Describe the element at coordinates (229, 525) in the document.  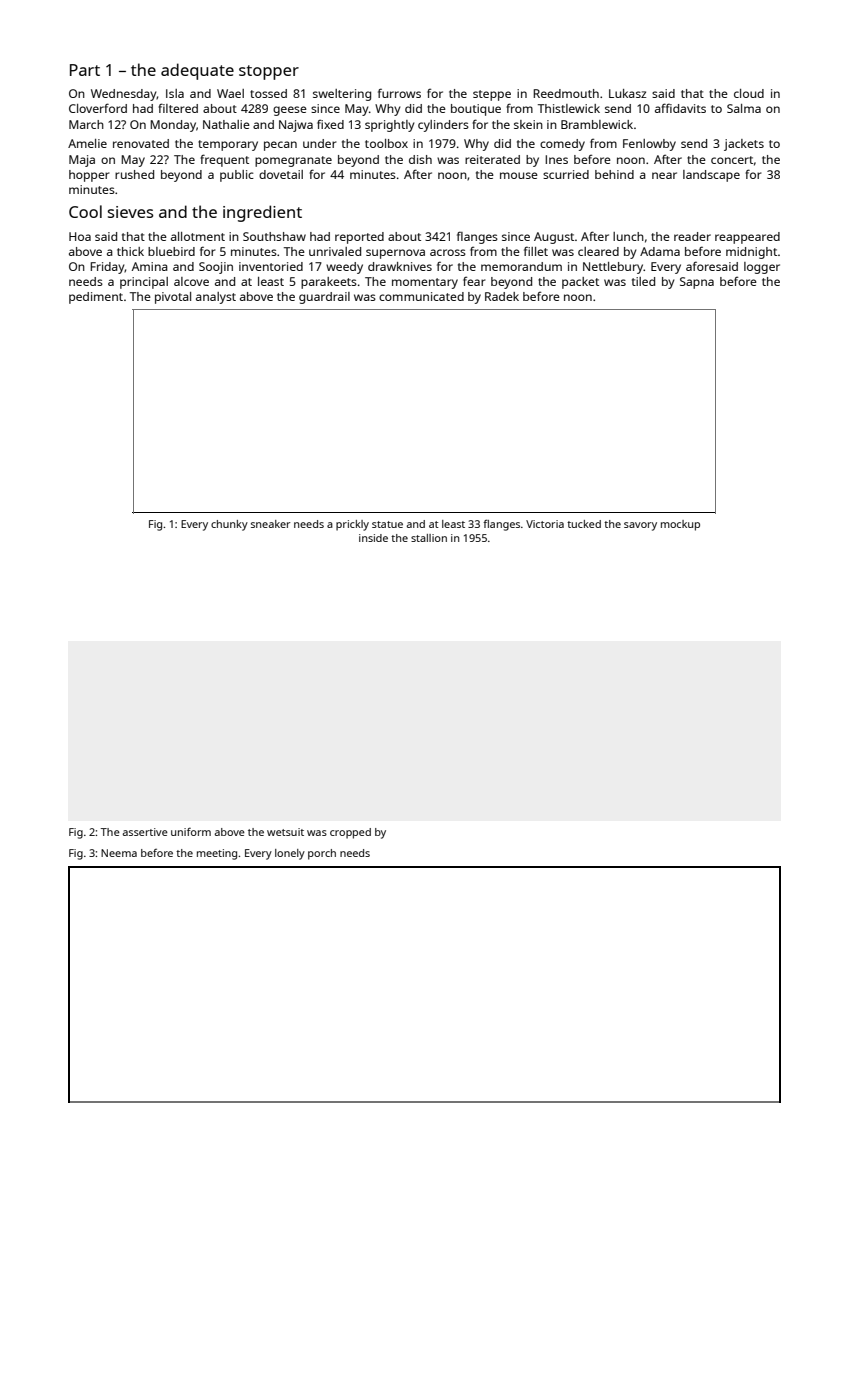
I see `chunky` at that location.
